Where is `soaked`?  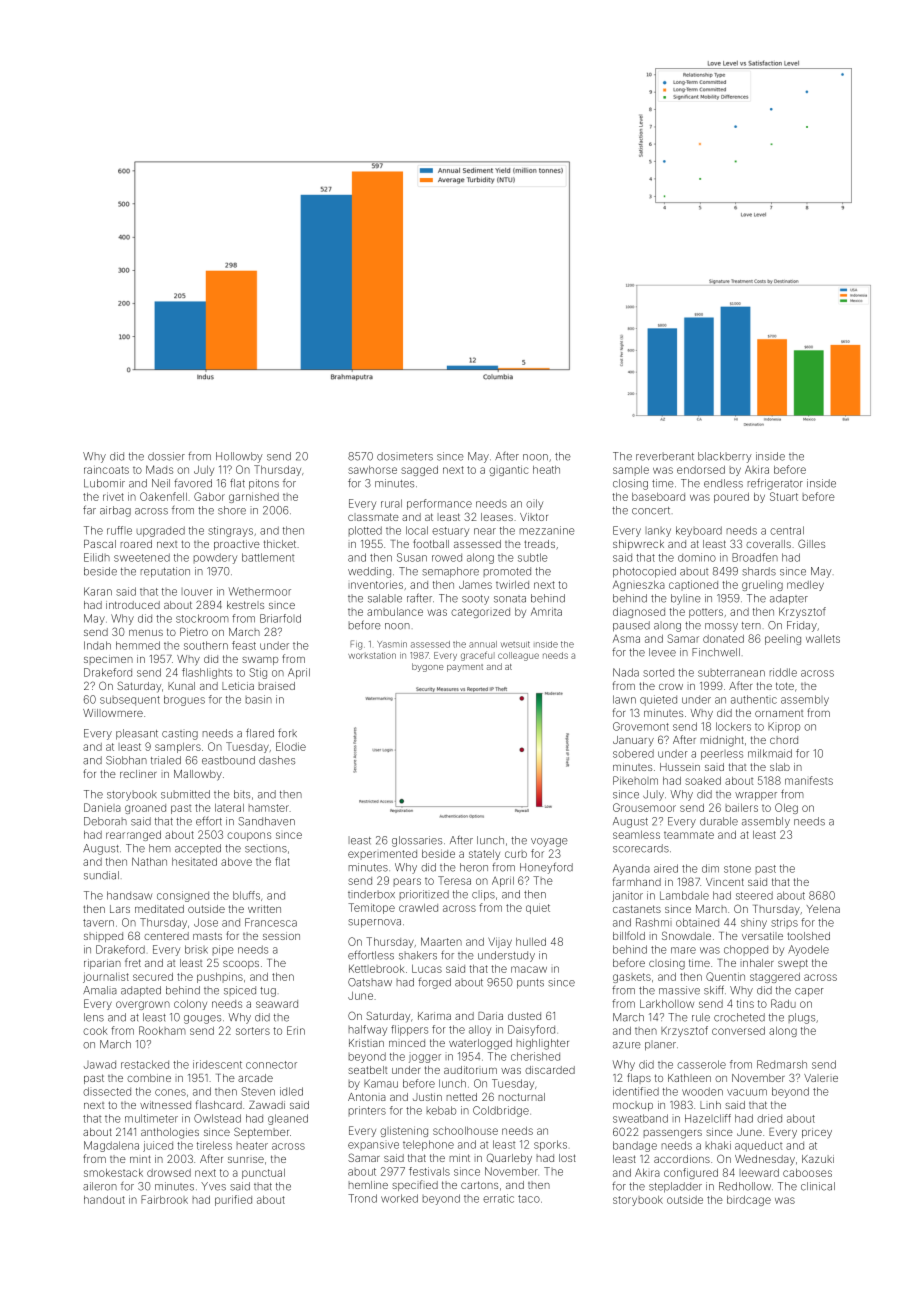
soaked is located at coordinates (703, 781).
